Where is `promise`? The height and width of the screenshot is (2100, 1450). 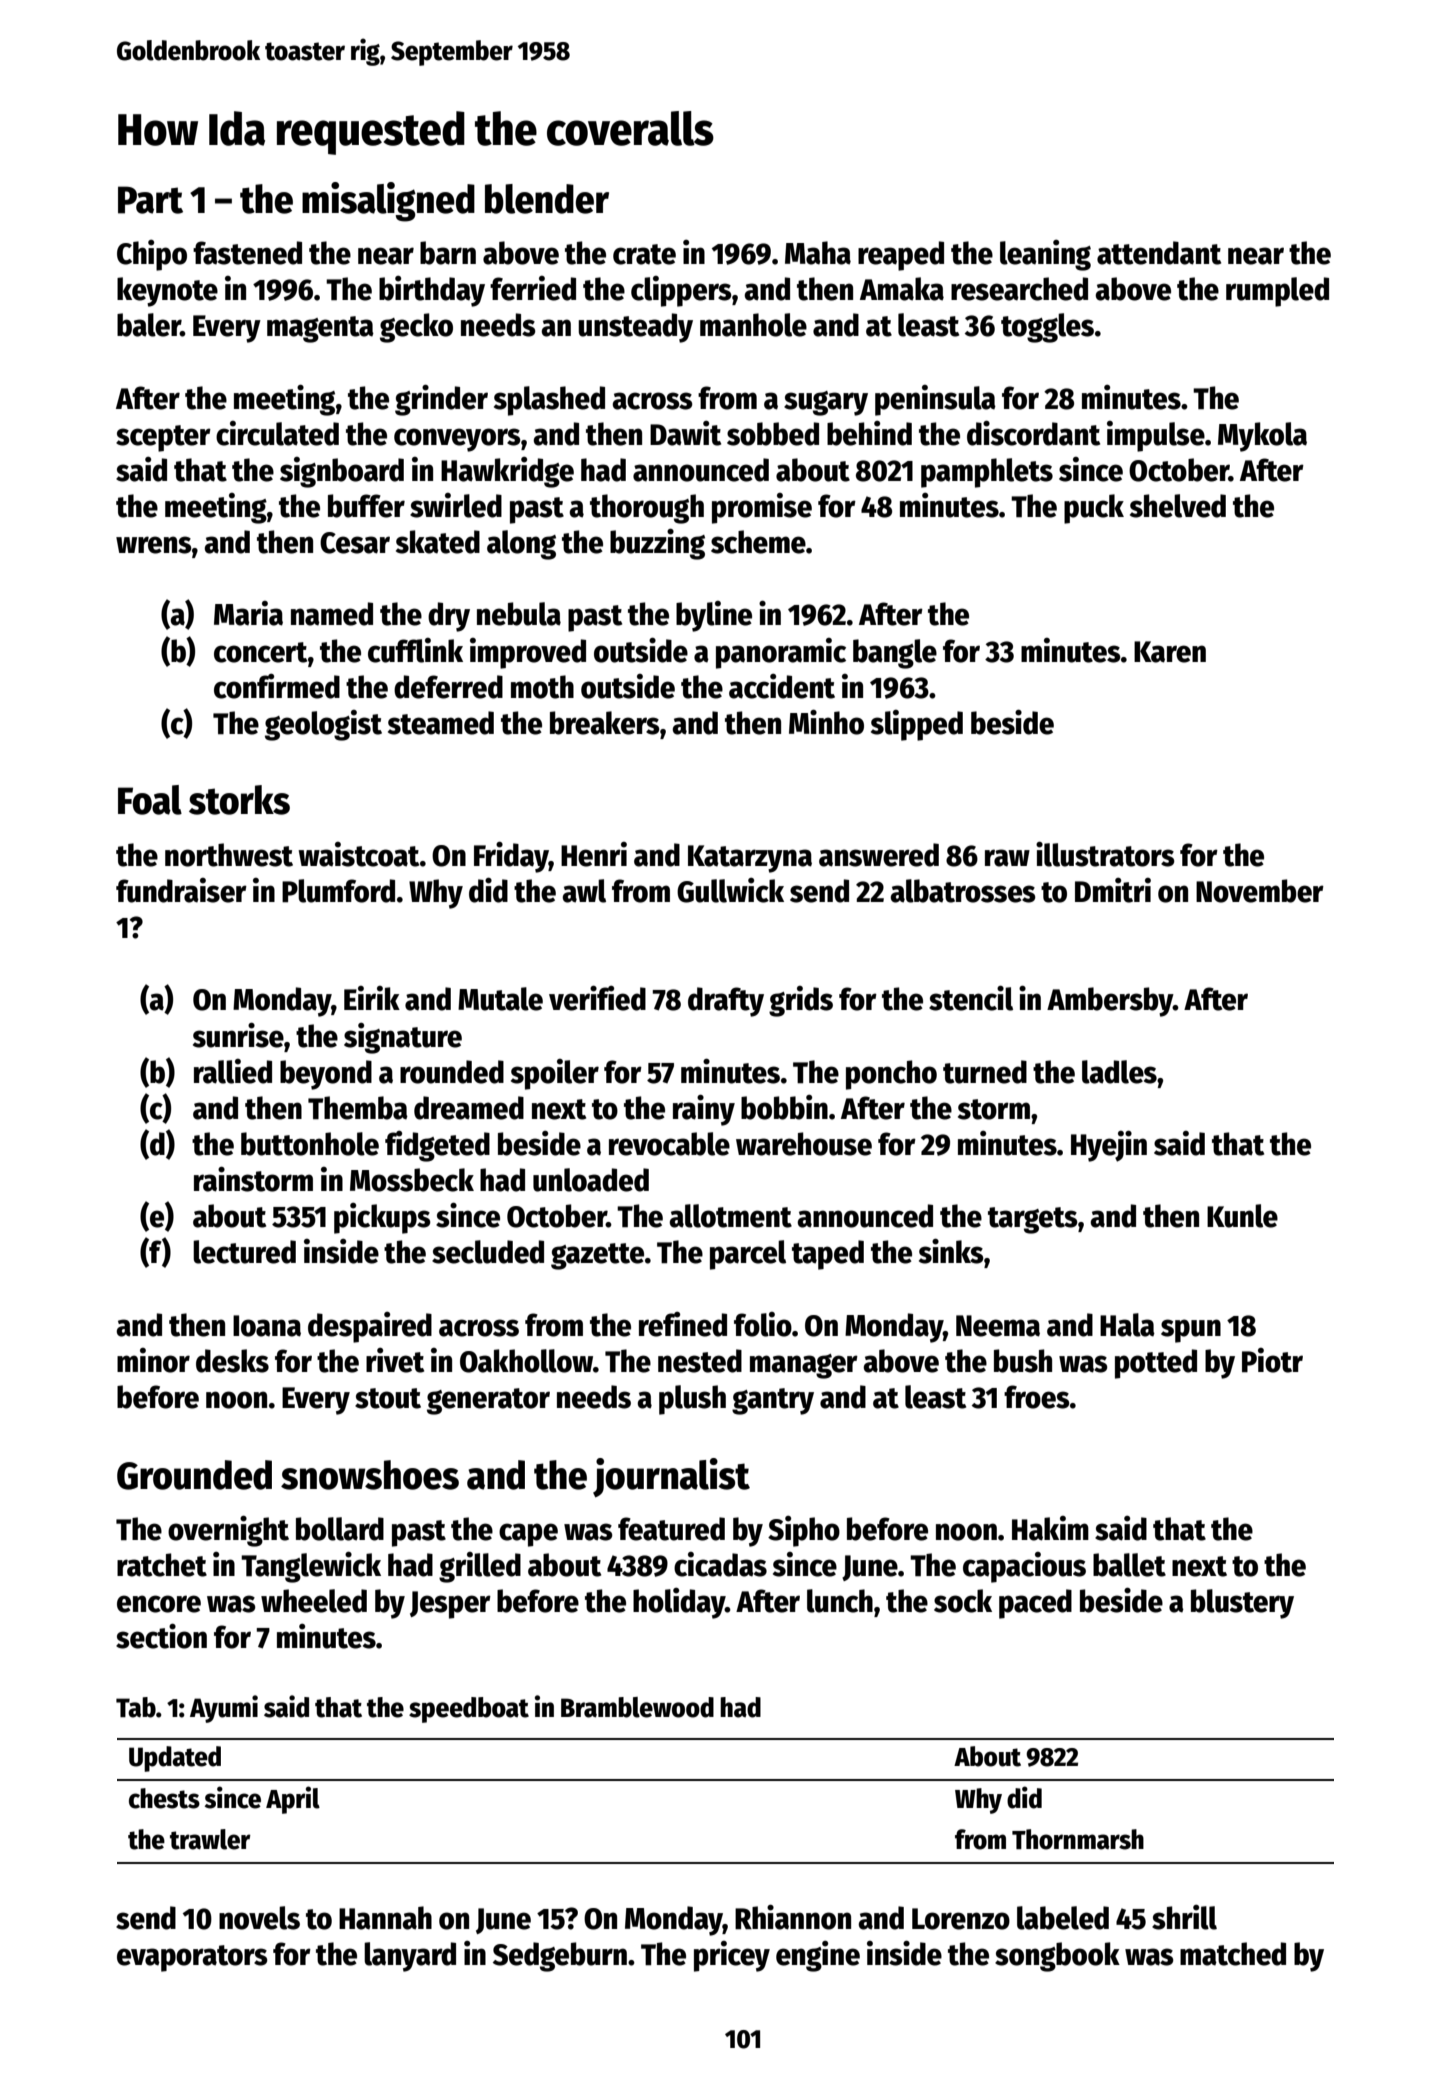
promise is located at coordinates (762, 508).
